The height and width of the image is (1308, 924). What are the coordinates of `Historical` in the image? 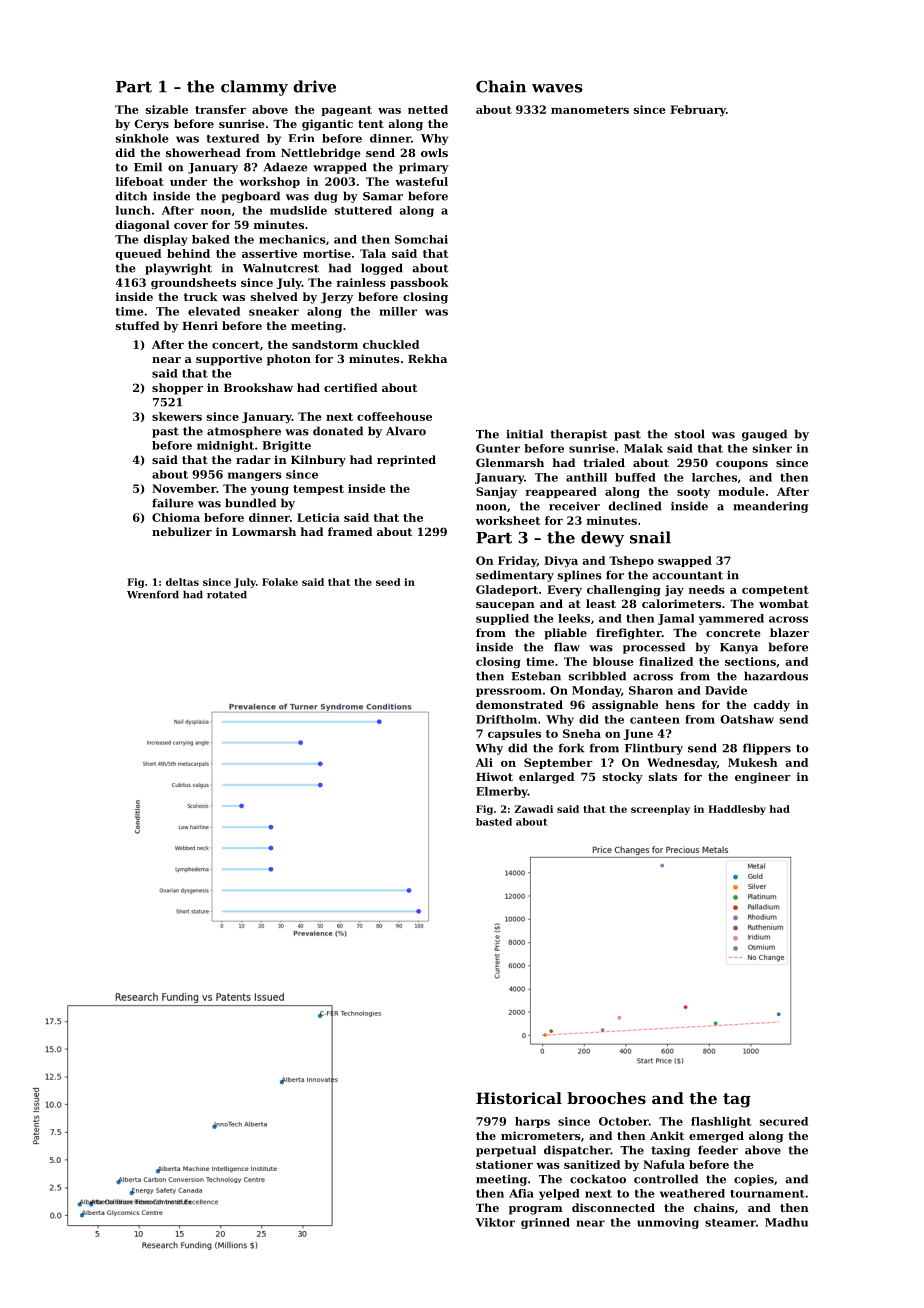 It's located at (519, 1098).
